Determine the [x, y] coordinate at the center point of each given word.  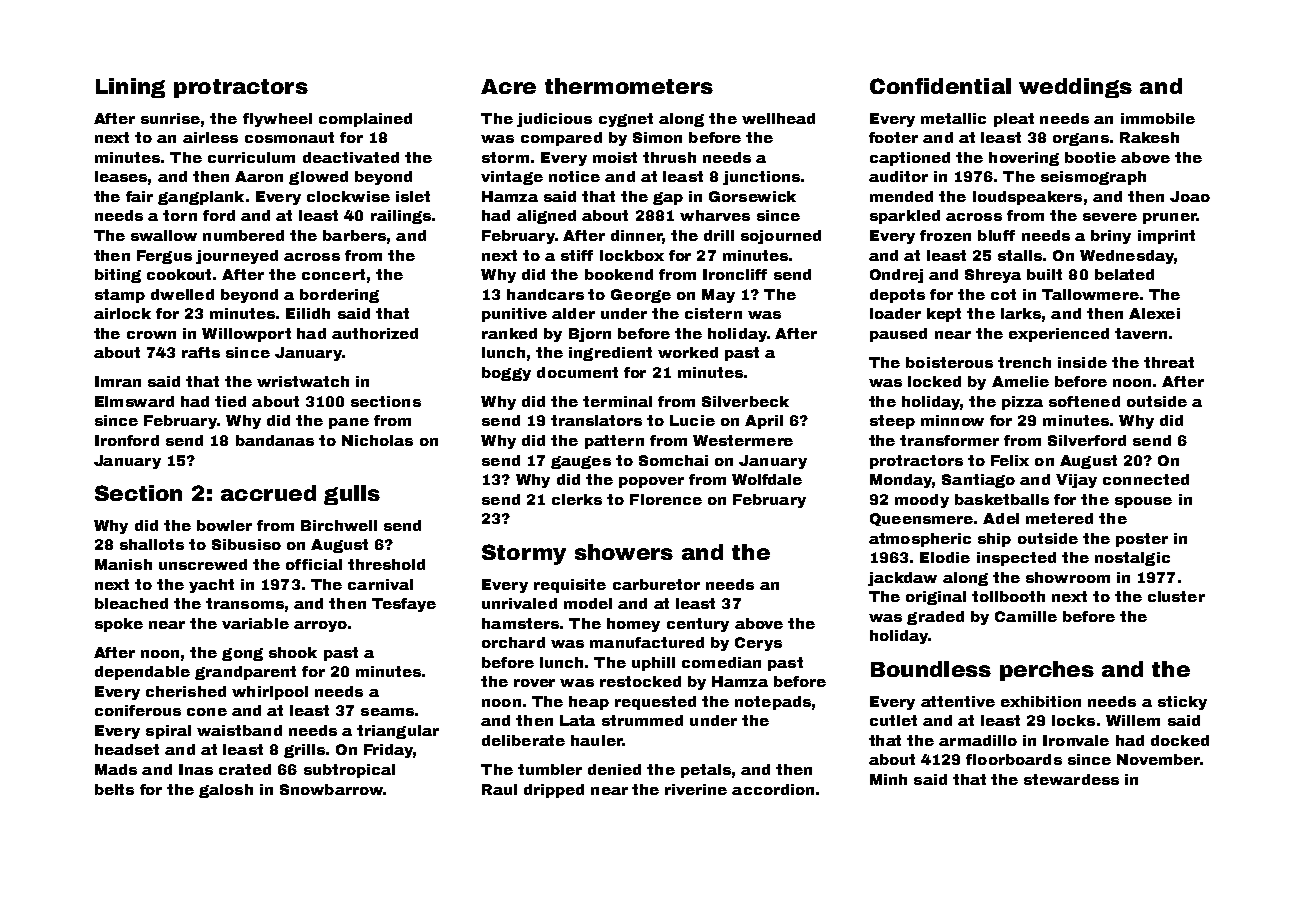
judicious [554, 120]
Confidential [940, 86]
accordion [773, 789]
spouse [1143, 502]
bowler [224, 525]
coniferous [138, 710]
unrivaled [519, 603]
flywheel [277, 120]
